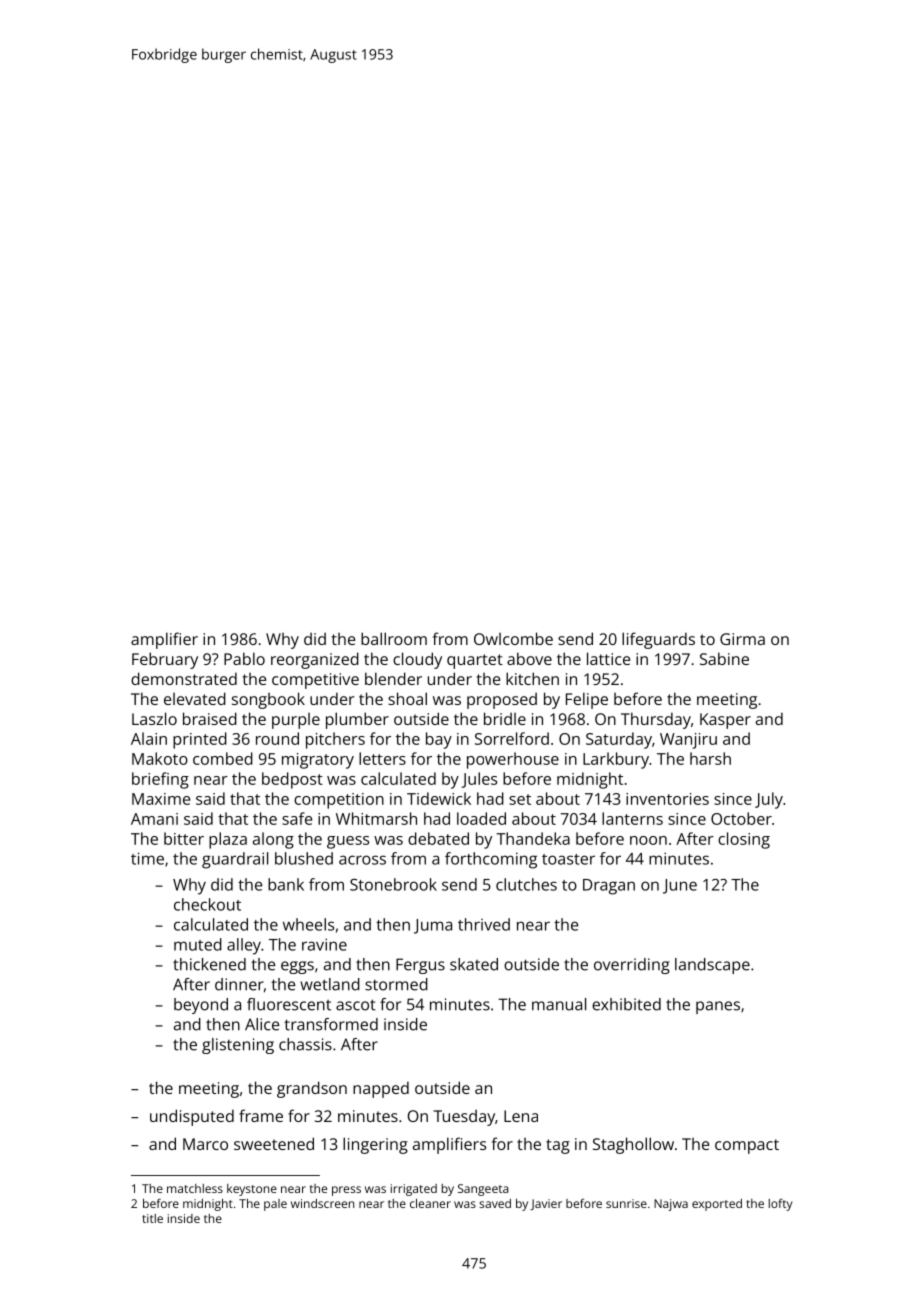 This page has width=924, height=1314. What do you see at coordinates (154, 718) in the page?
I see `Laszlo` at bounding box center [154, 718].
